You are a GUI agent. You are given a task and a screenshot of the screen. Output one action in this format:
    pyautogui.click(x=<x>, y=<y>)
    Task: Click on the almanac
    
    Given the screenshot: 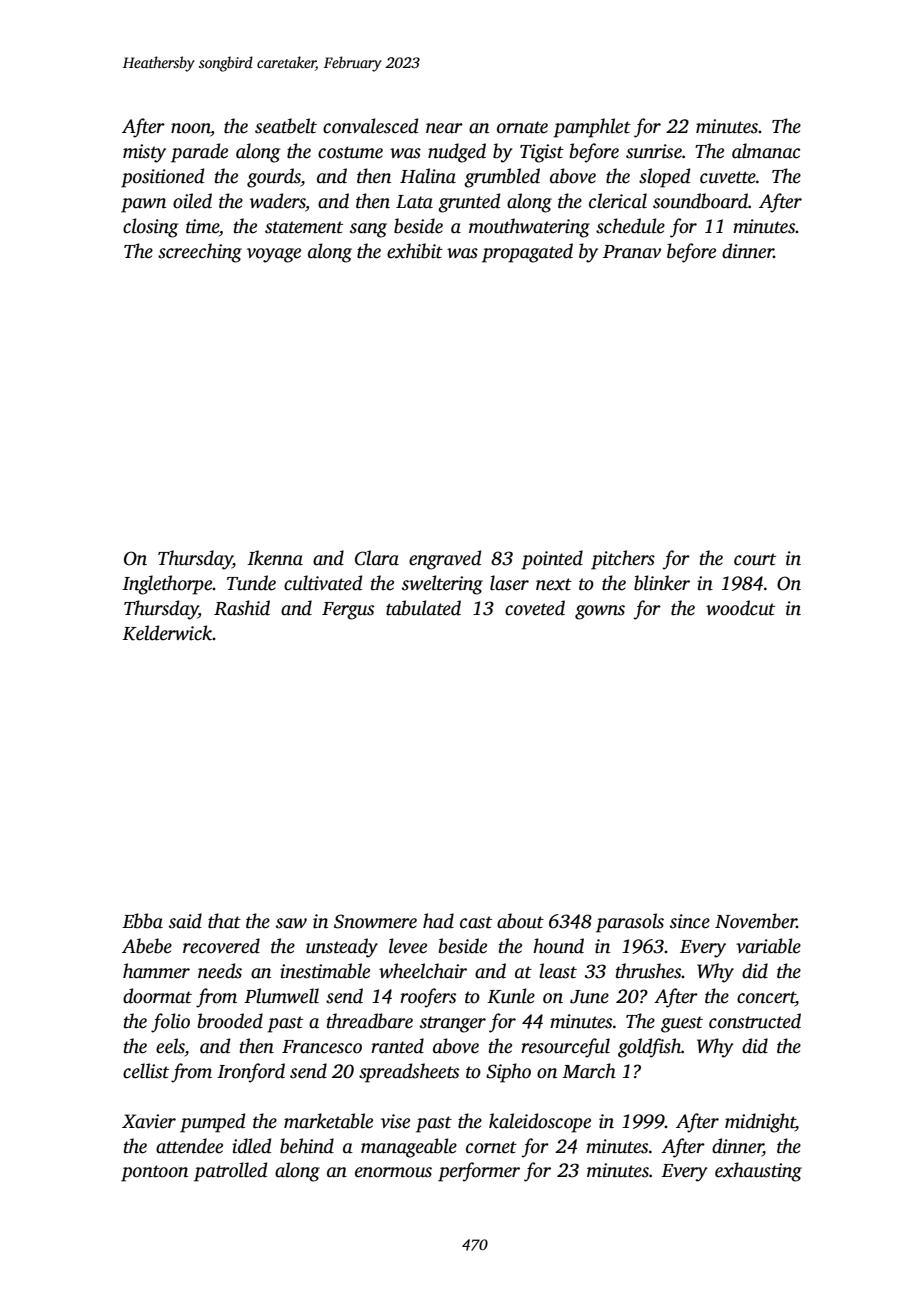 What is the action you would take?
    pyautogui.click(x=766, y=151)
